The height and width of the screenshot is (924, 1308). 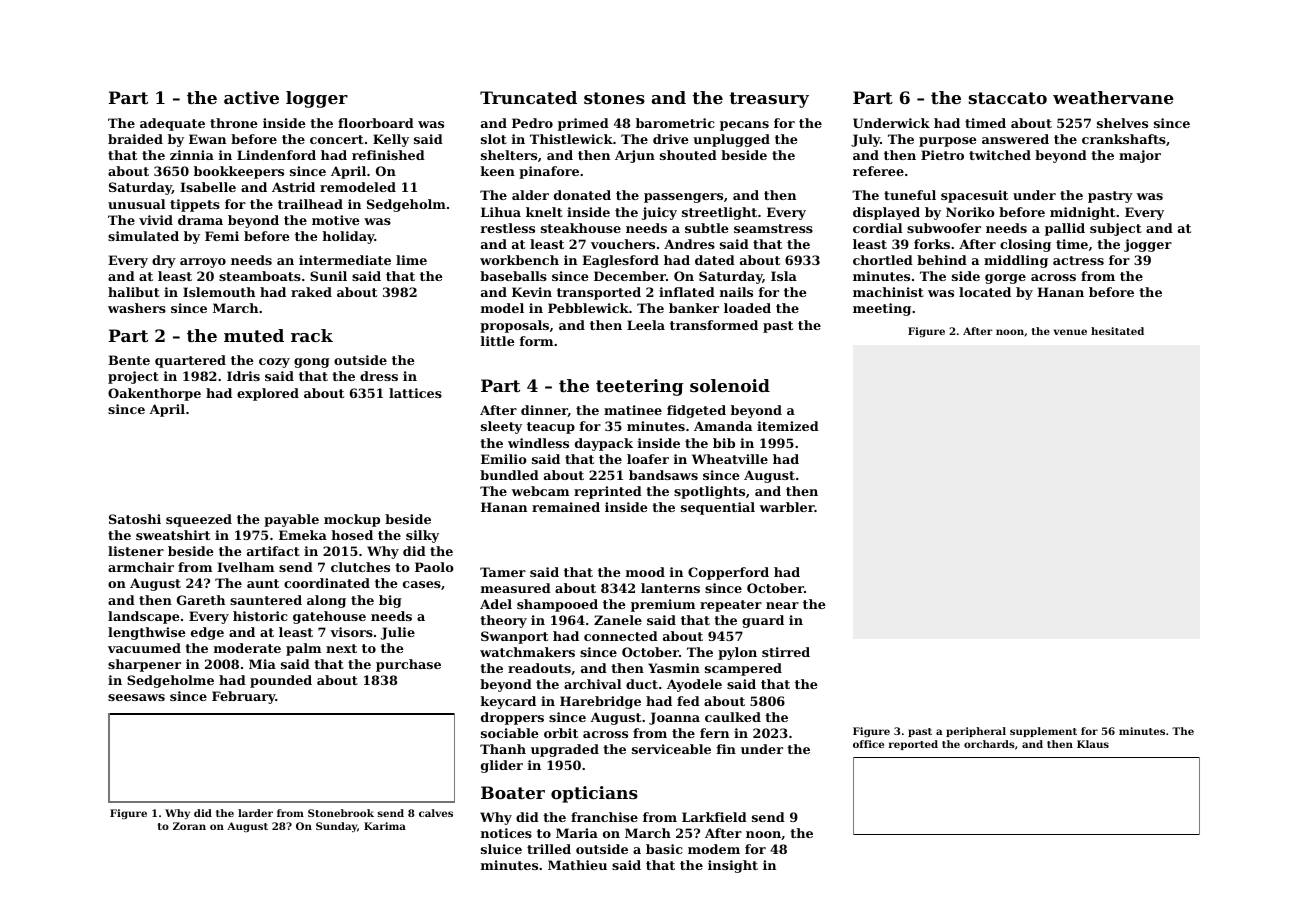 I want to click on Isabelle, so click(x=208, y=187).
